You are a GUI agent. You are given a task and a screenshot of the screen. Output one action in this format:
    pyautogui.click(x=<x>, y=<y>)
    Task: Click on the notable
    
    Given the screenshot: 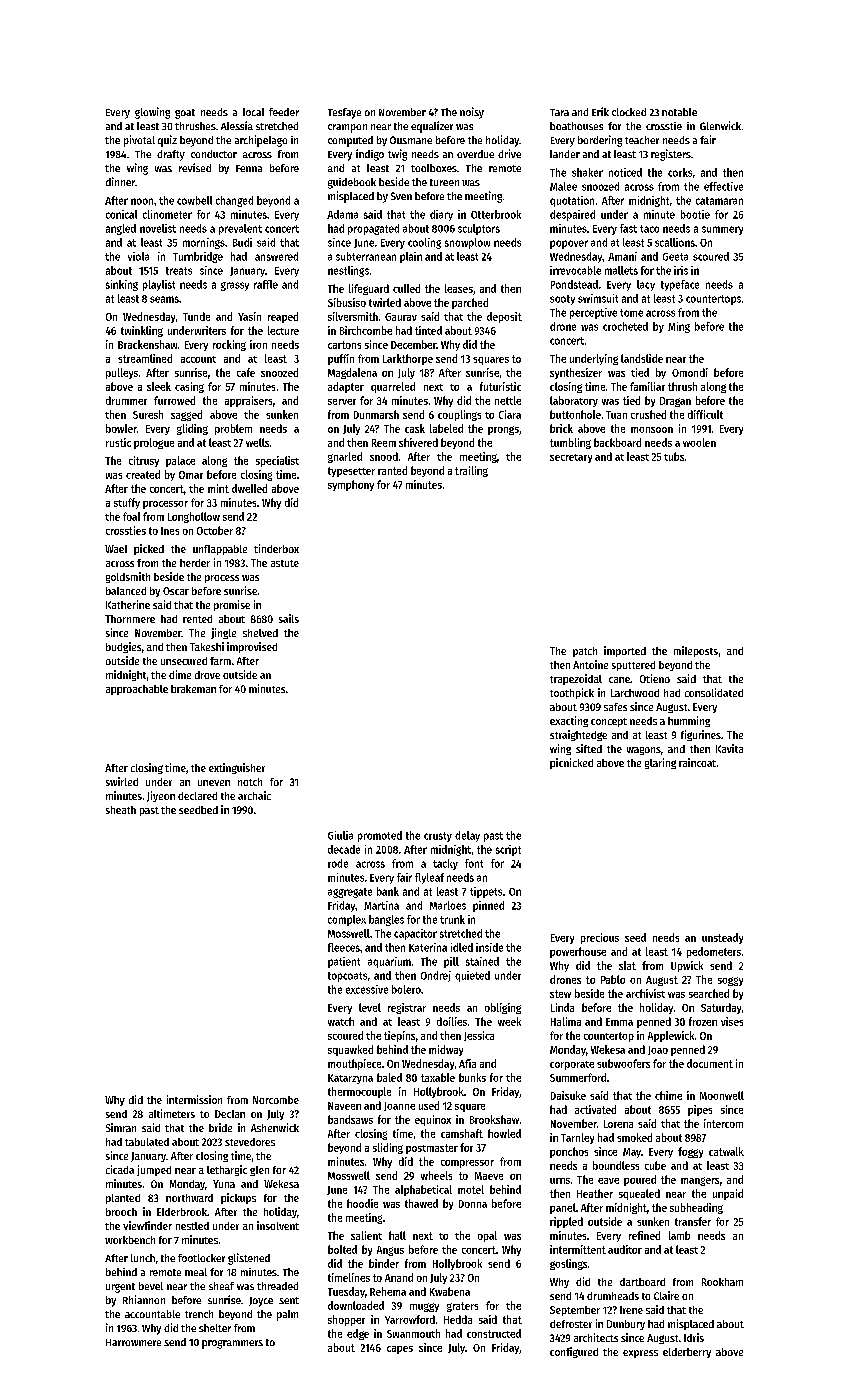 What is the action you would take?
    pyautogui.click(x=679, y=112)
